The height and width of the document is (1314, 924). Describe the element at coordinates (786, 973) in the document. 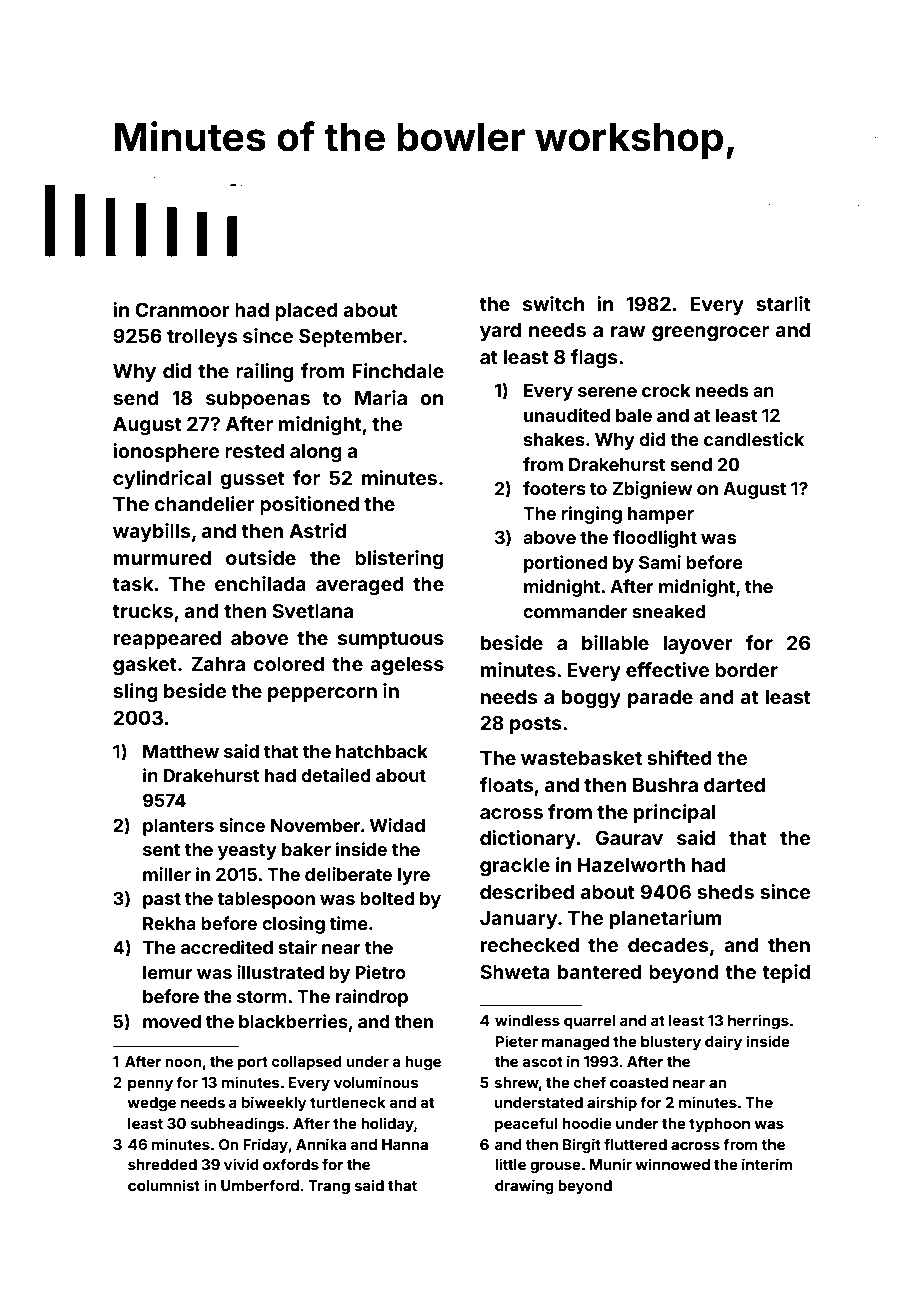

I see `tepid` at that location.
